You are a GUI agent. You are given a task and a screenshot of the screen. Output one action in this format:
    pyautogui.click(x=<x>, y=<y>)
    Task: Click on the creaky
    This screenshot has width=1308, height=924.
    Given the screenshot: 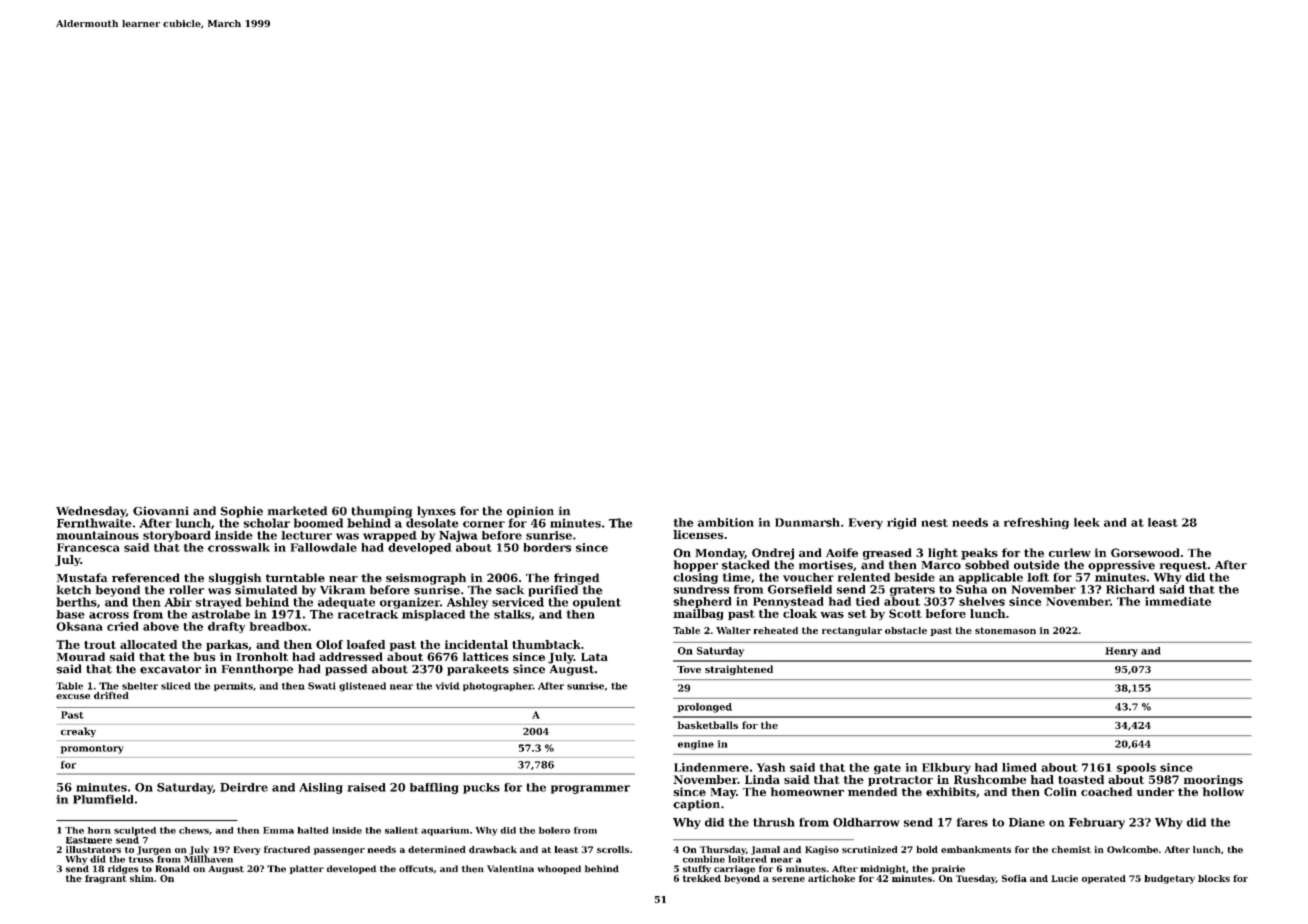 What is the action you would take?
    pyautogui.click(x=78, y=732)
